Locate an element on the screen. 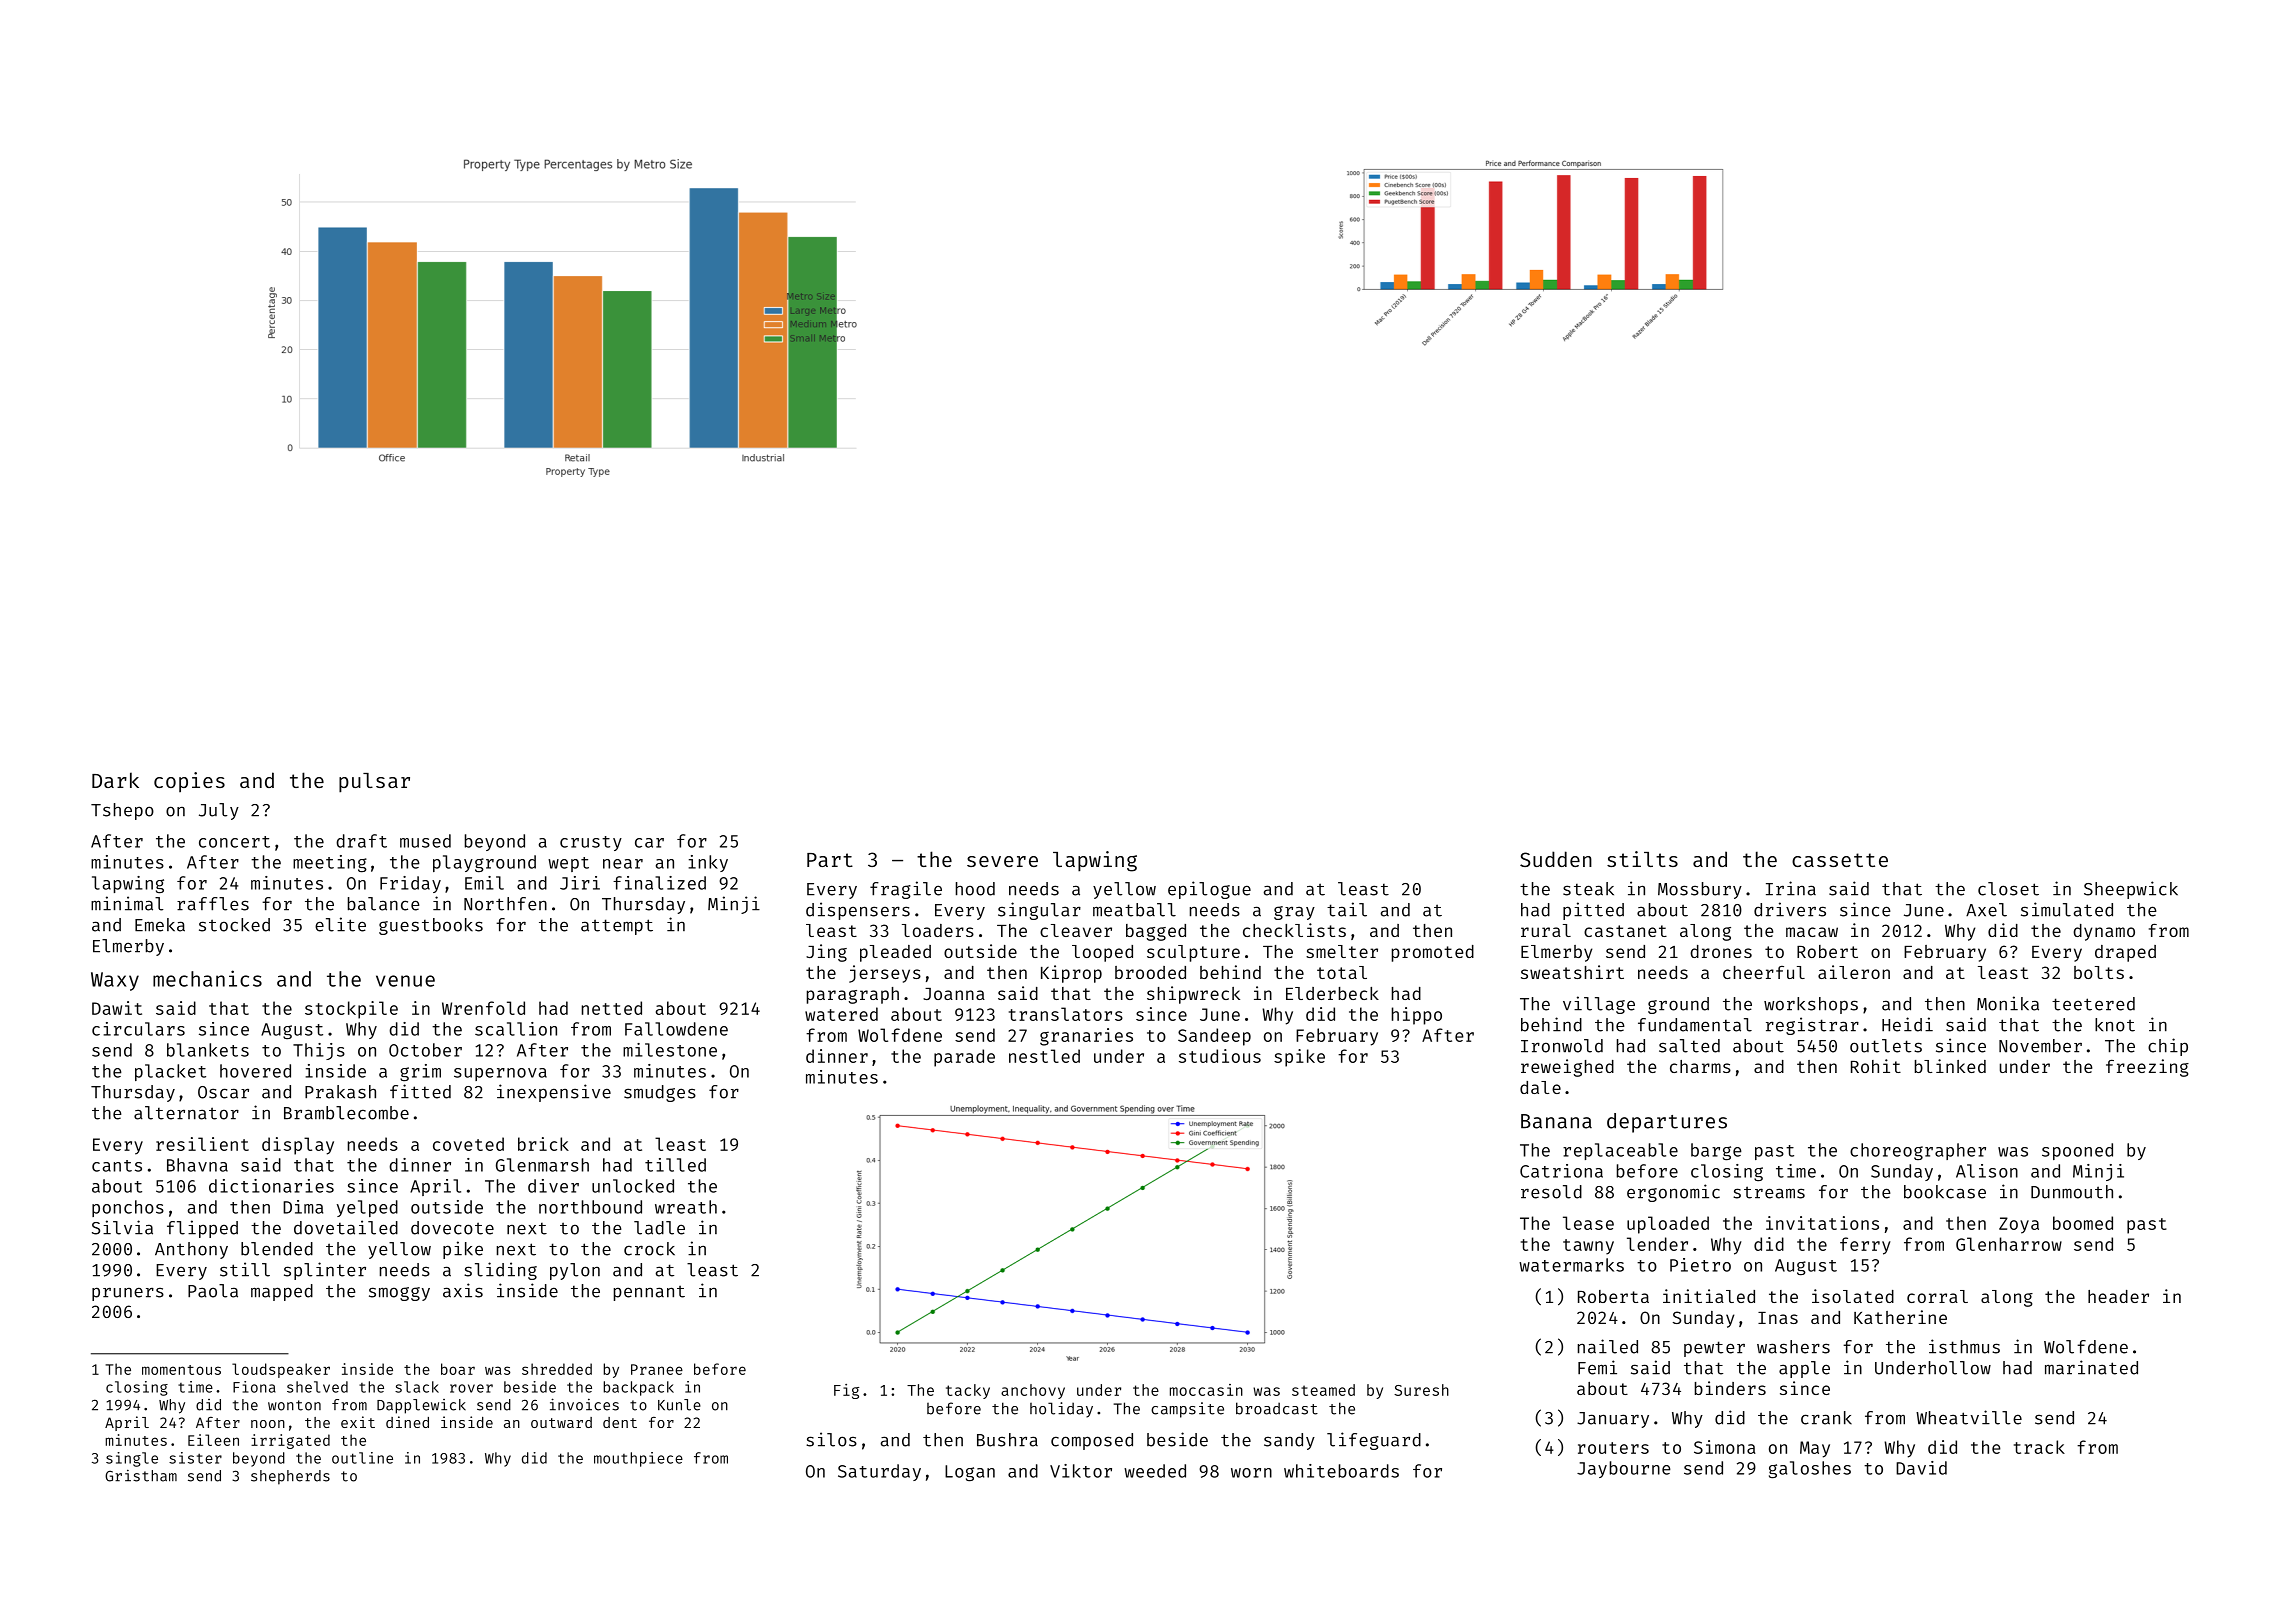  Alison is located at coordinates (1987, 1171).
